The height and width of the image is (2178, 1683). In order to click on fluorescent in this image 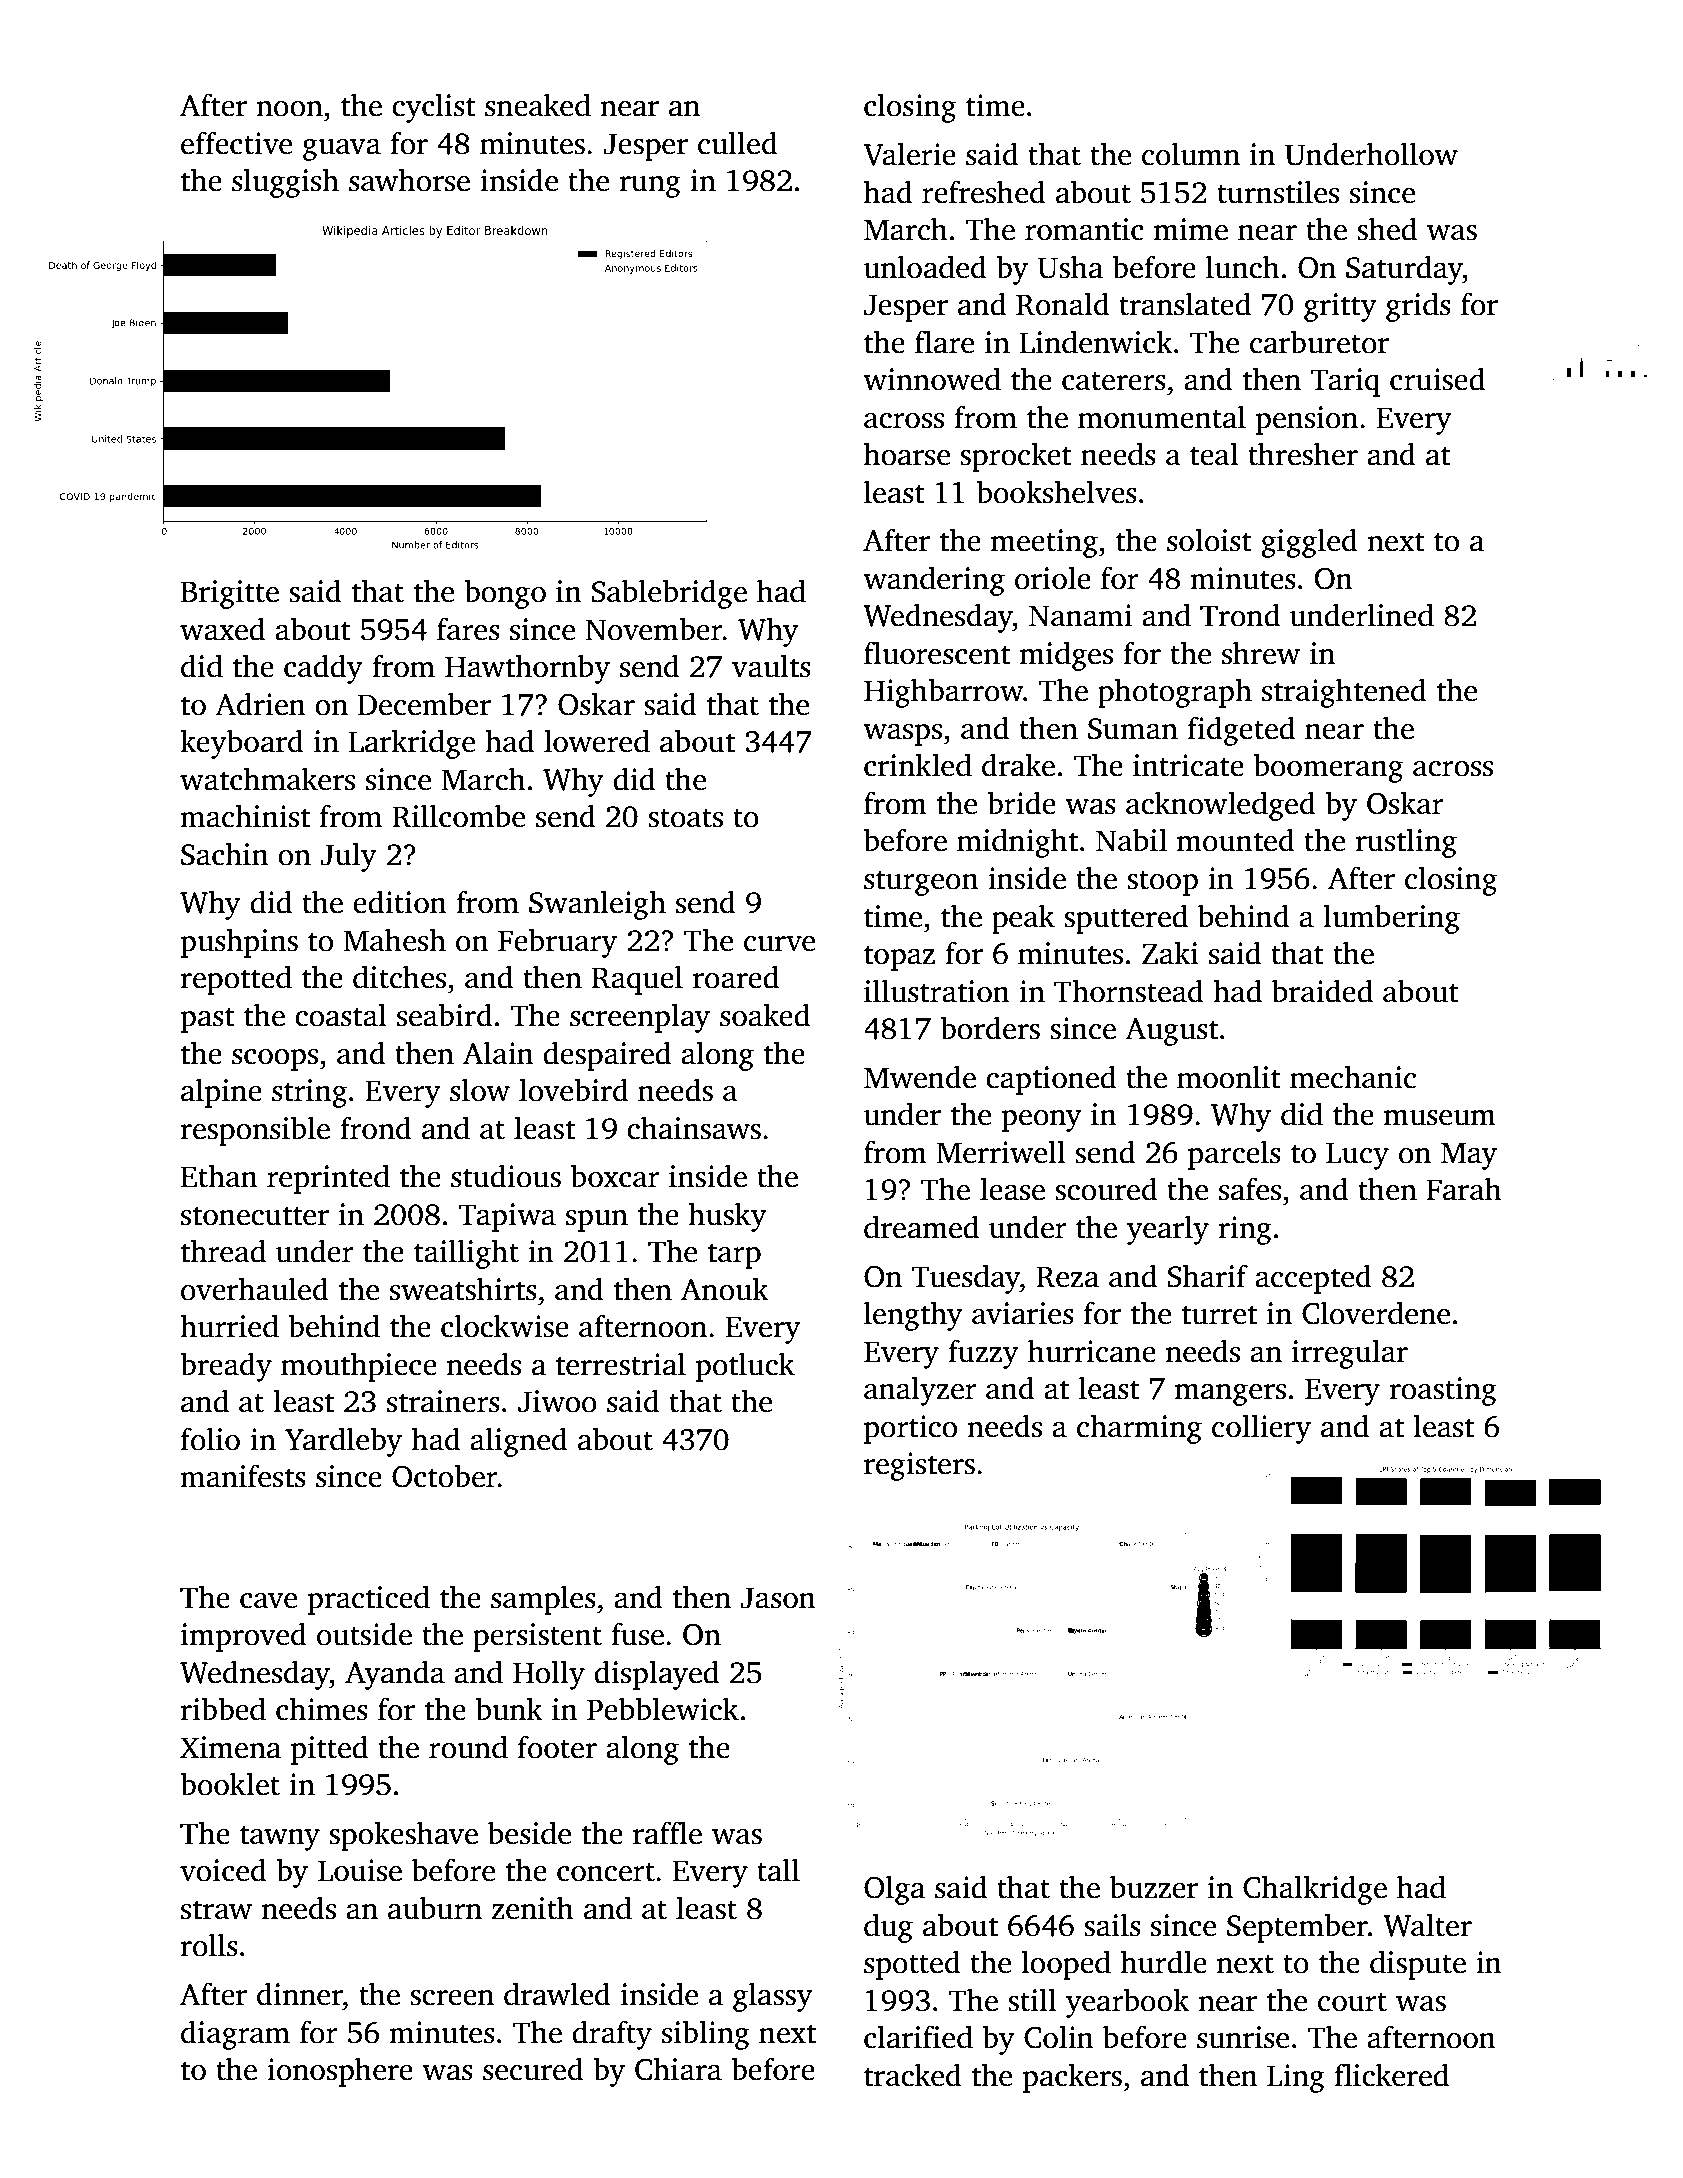, I will do `click(937, 653)`.
